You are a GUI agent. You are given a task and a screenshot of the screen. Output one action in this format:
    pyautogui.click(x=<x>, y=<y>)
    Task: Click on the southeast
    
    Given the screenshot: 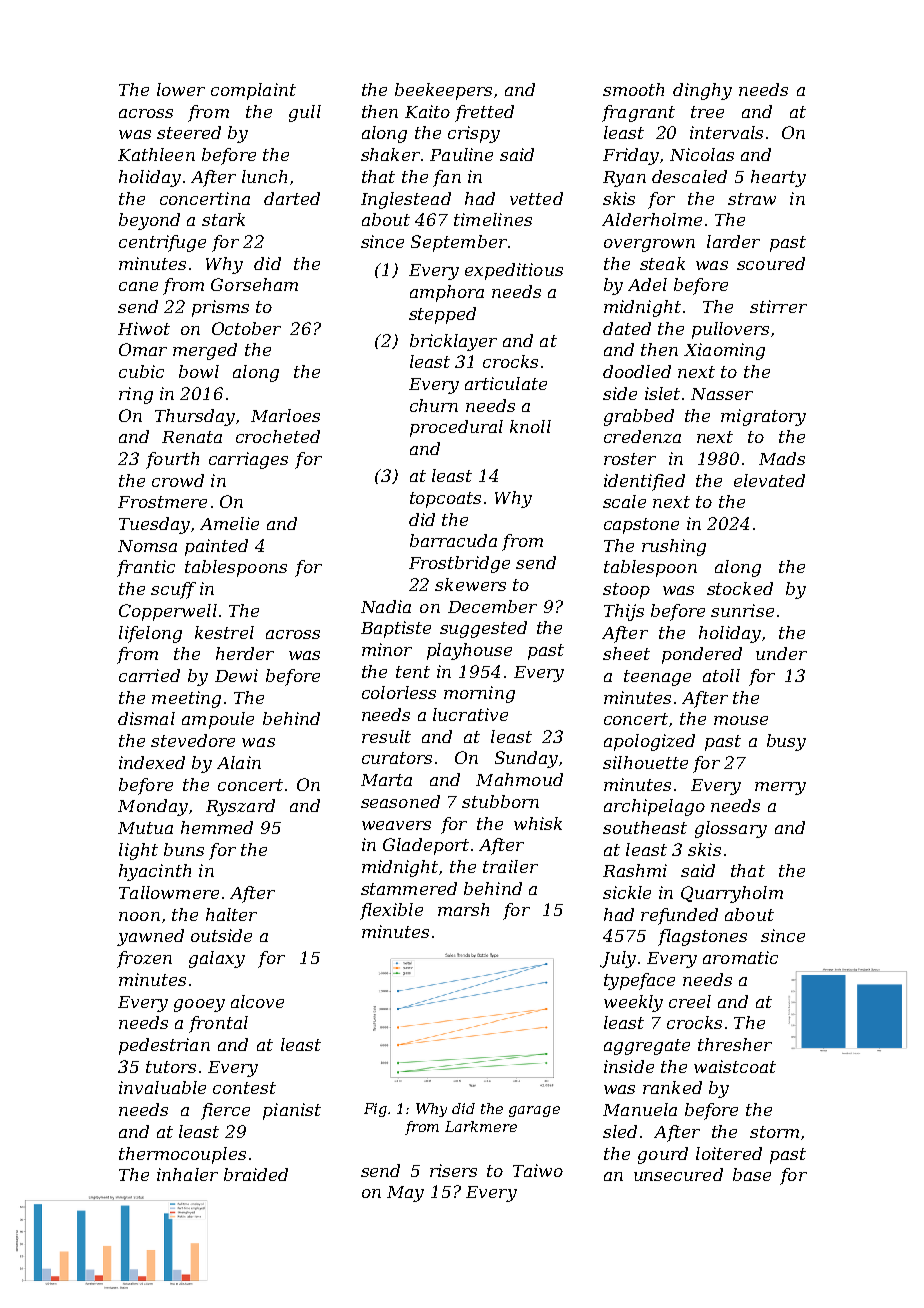 What is the action you would take?
    pyautogui.click(x=645, y=827)
